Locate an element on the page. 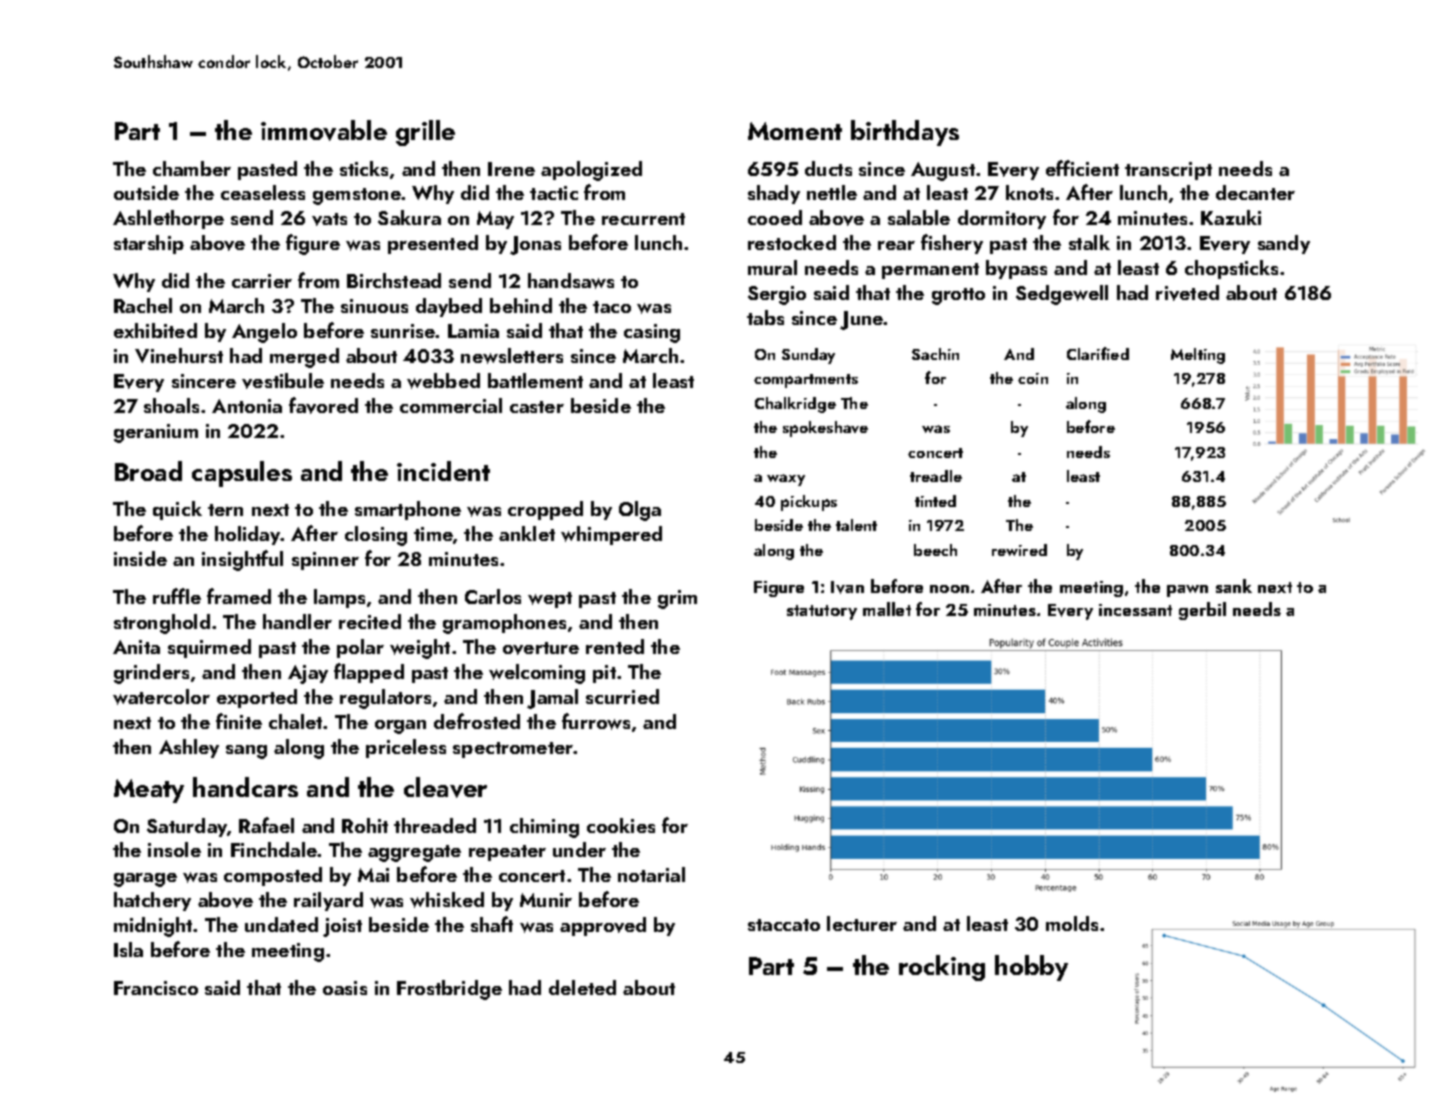 This page has width=1448, height=1119. sandy is located at coordinates (1284, 244).
